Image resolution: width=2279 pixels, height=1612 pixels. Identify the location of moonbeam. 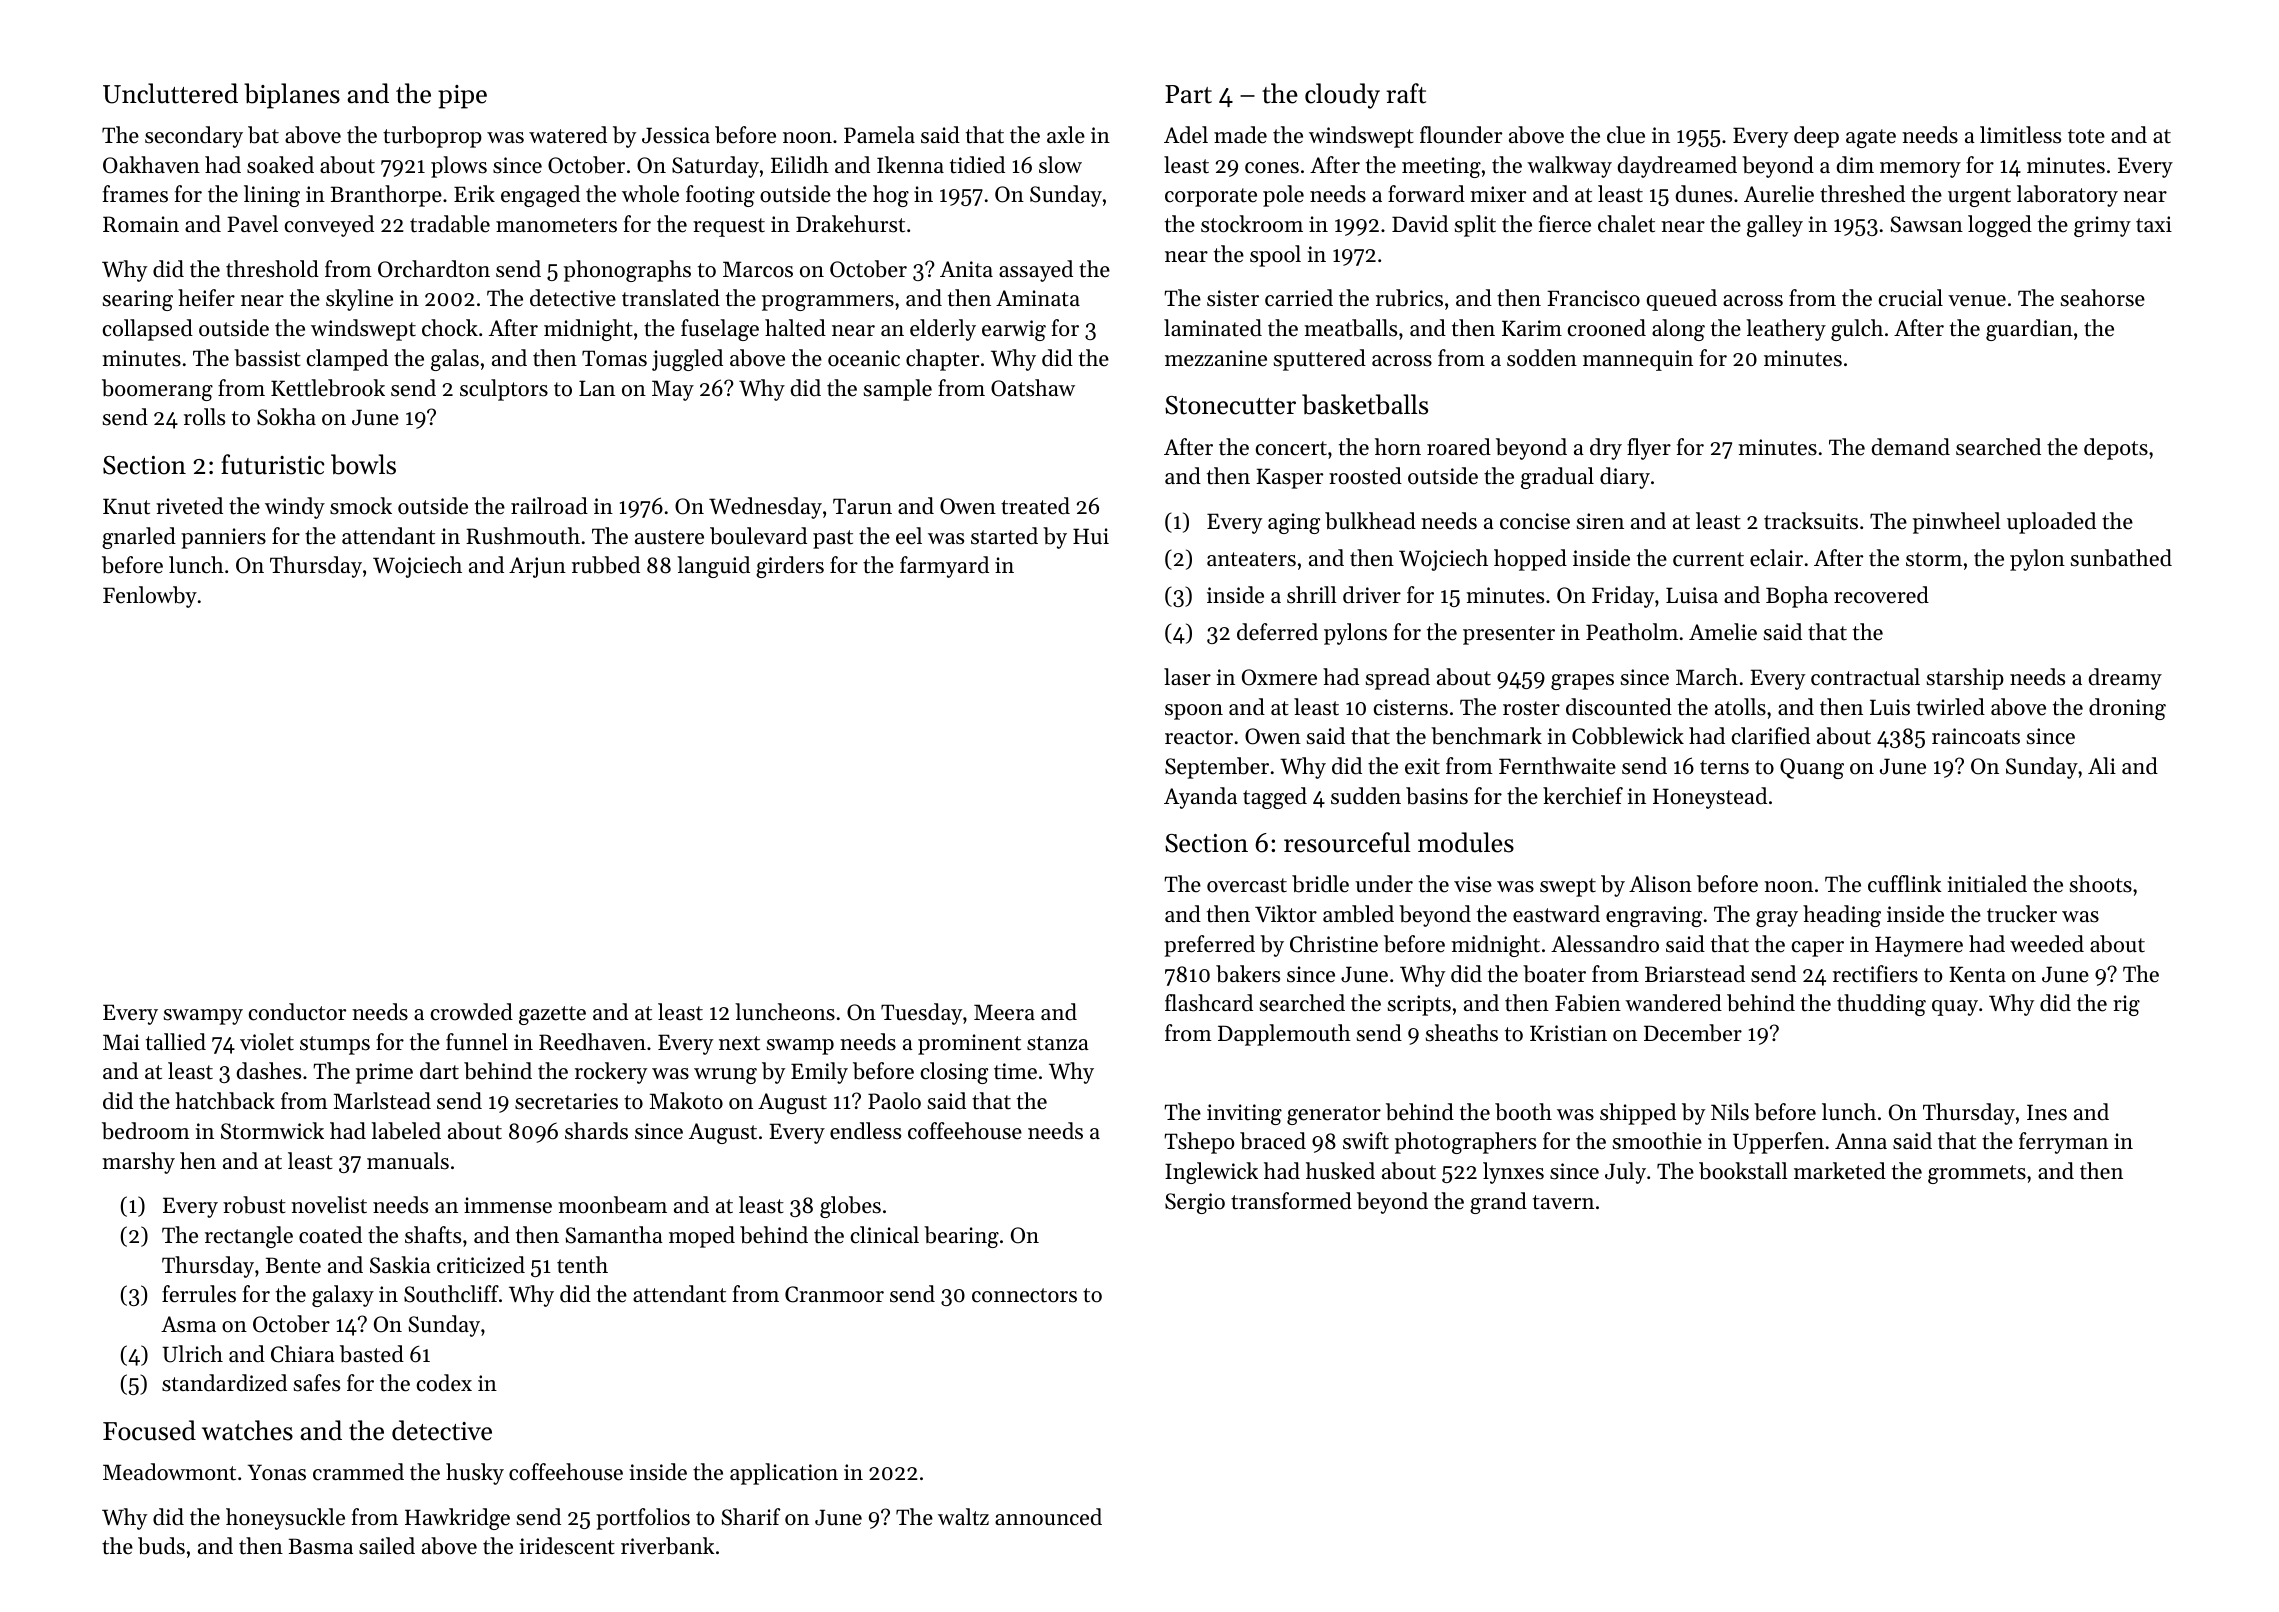
(612, 1205).
